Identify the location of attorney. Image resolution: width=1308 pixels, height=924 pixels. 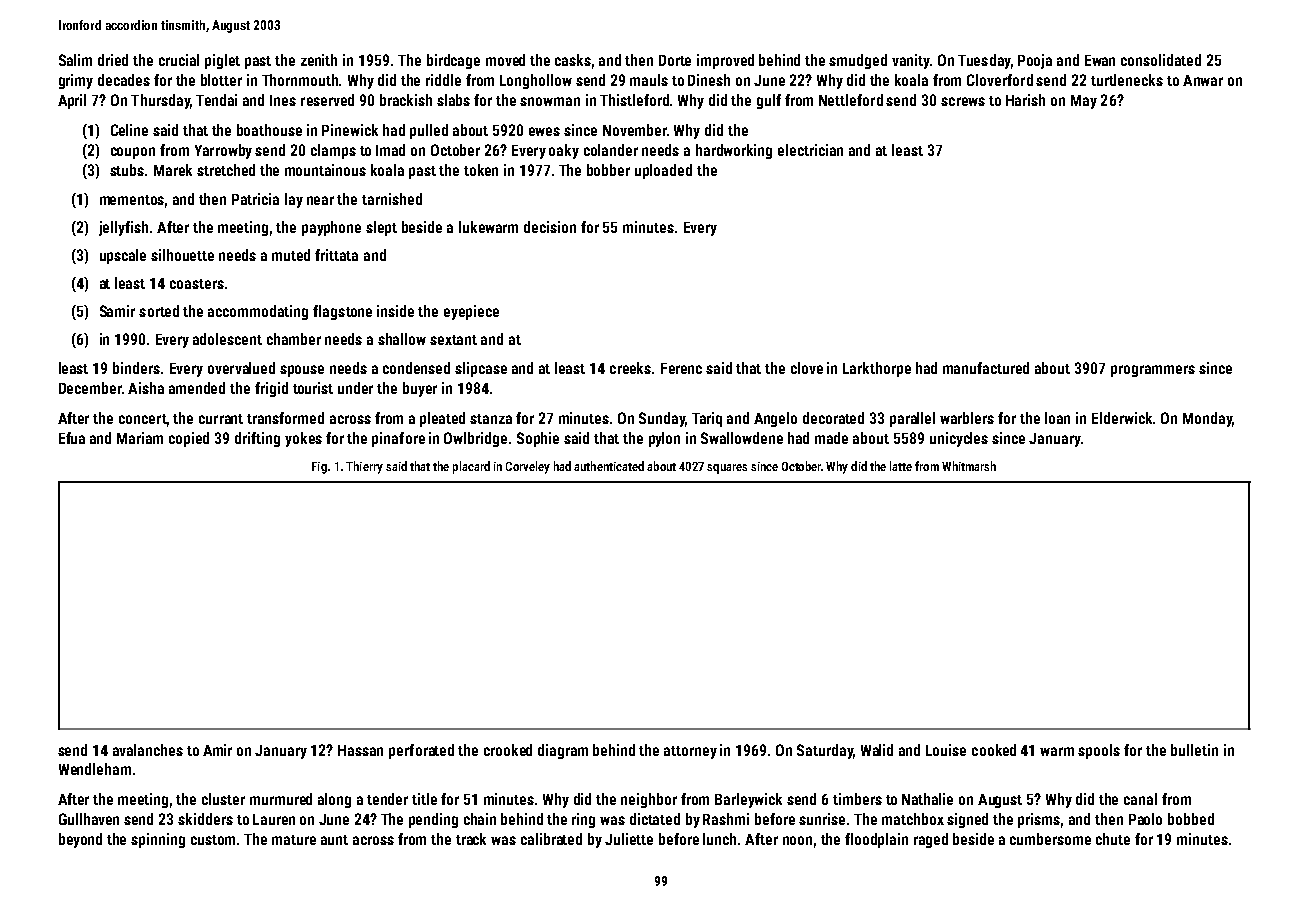
(690, 752).
